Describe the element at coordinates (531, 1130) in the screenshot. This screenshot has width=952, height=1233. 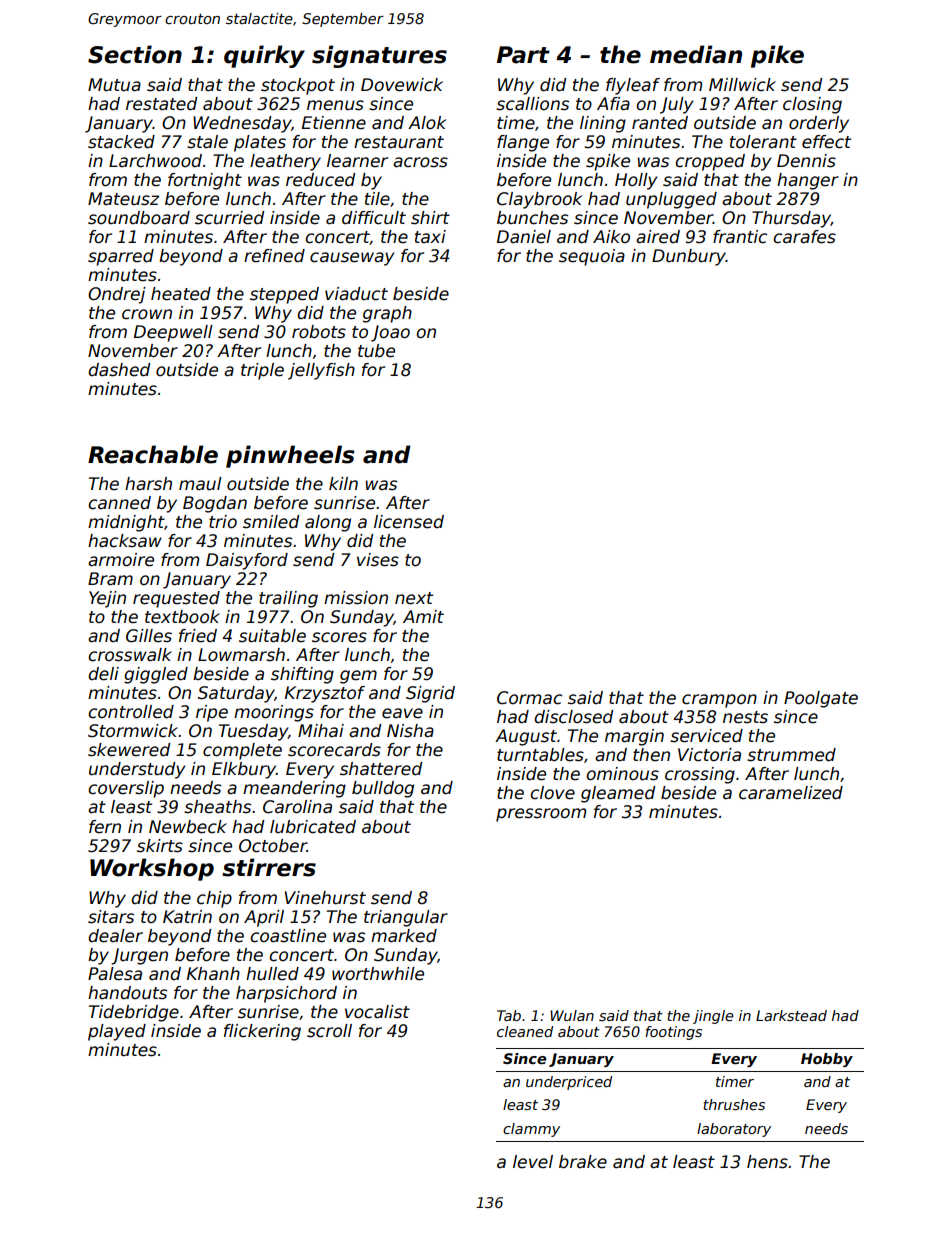
I see `clammy` at that location.
